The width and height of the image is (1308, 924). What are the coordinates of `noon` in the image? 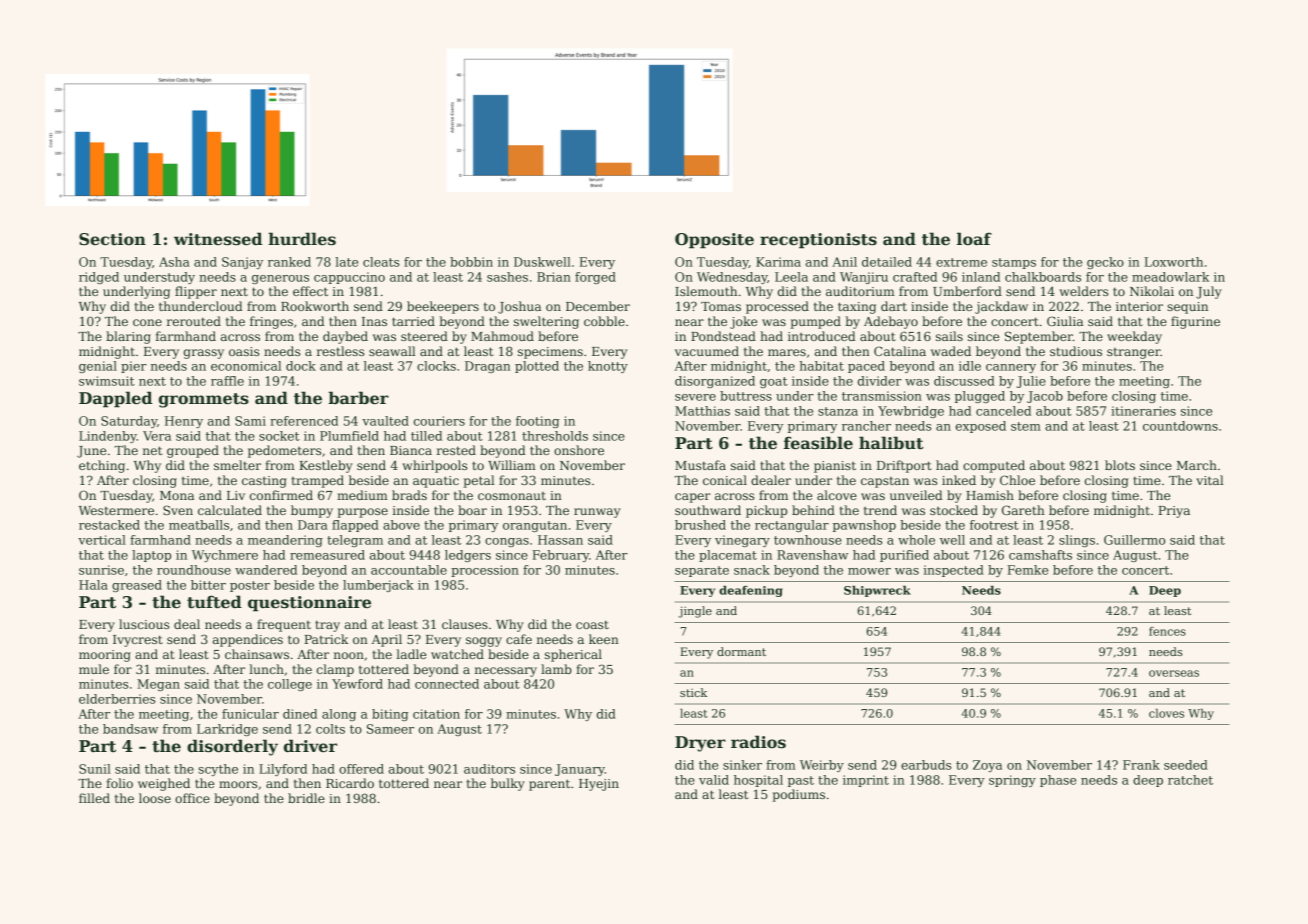 It's located at (349, 655).
